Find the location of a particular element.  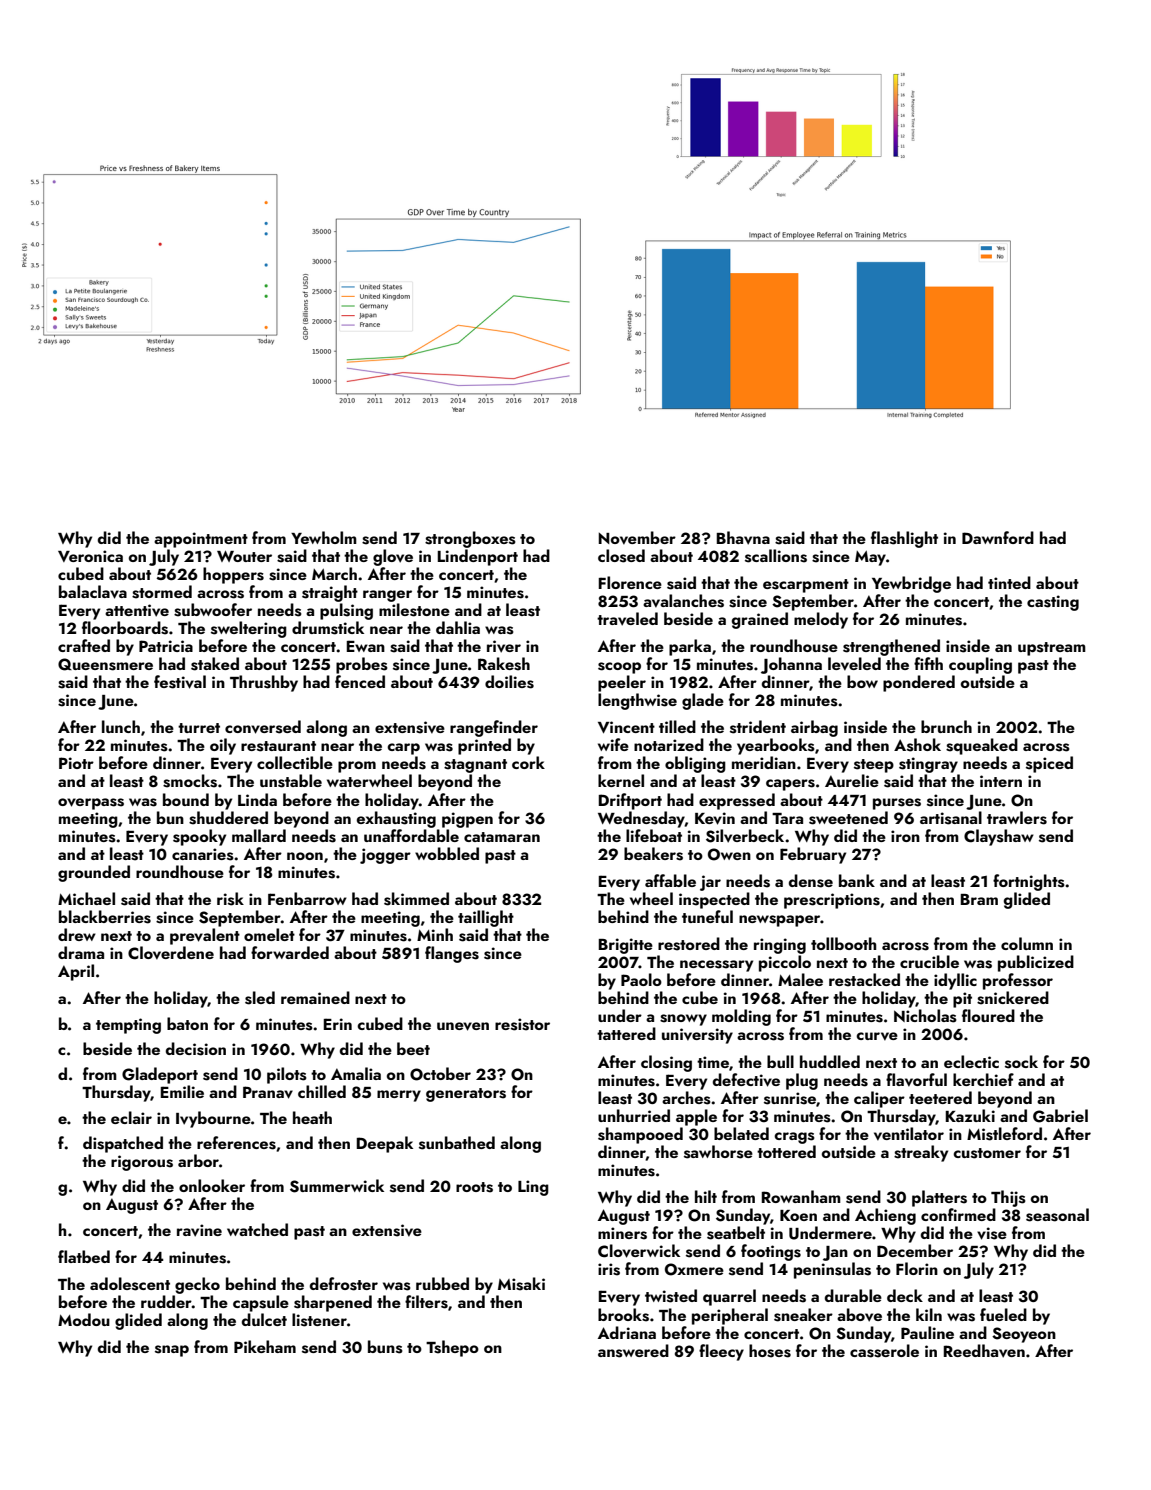

strongboxes is located at coordinates (470, 539).
